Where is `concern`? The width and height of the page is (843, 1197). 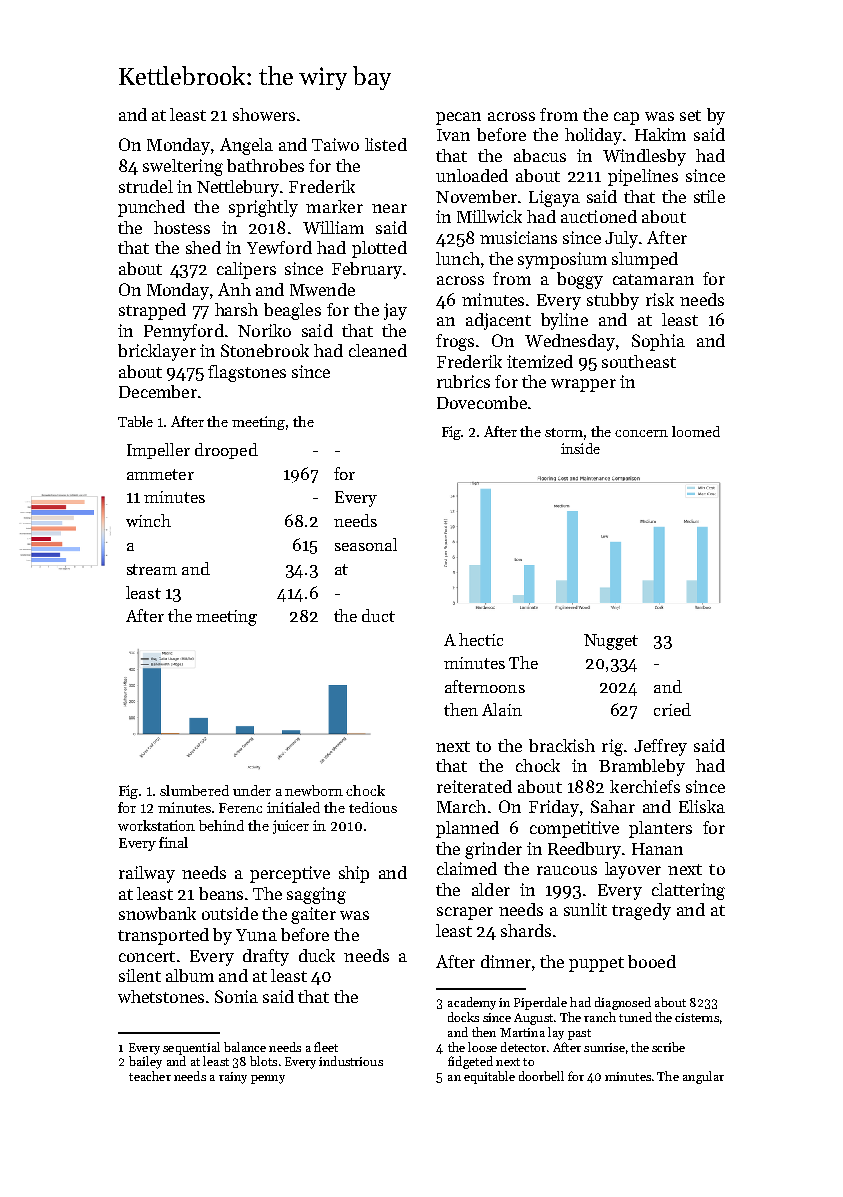 concern is located at coordinates (641, 433).
